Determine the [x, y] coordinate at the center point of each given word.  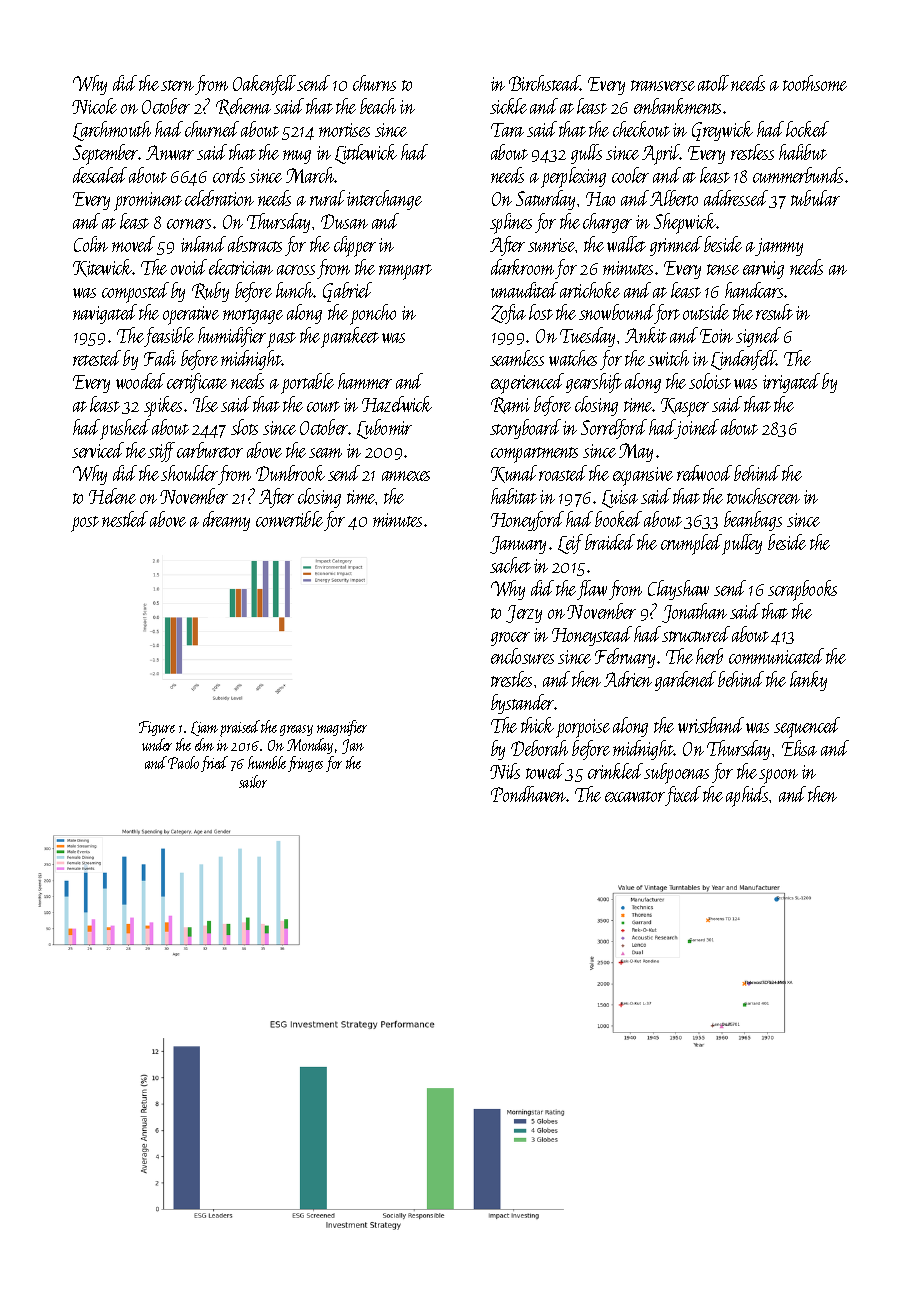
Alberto [674, 198]
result [774, 312]
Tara [507, 130]
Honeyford [527, 521]
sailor [253, 781]
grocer [510, 639]
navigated [105, 314]
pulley [742, 544]
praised [240, 728]
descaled [100, 175]
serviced [98, 450]
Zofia [508, 314]
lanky [808, 681]
